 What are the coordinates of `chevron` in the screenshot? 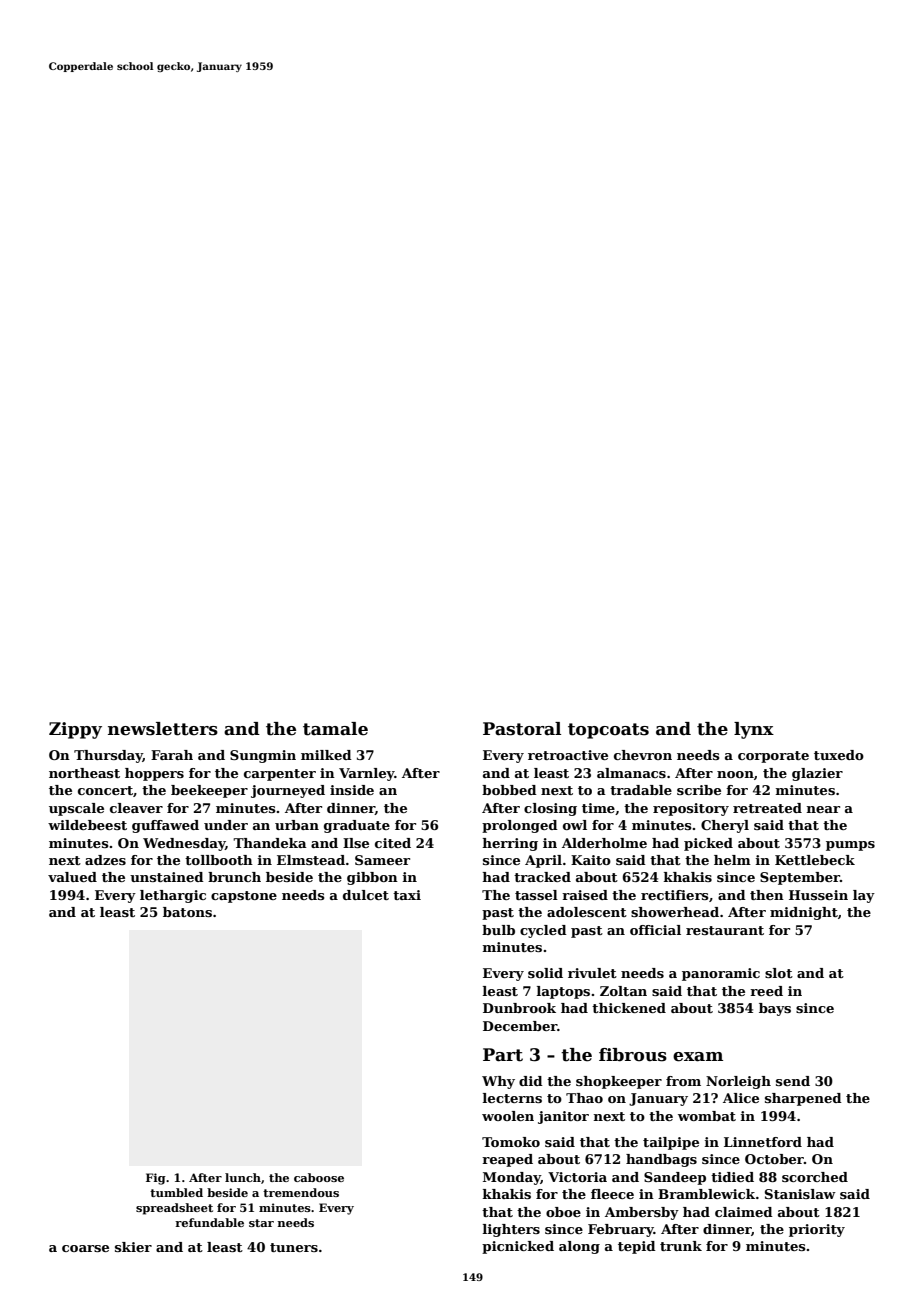 It's located at (643, 755).
